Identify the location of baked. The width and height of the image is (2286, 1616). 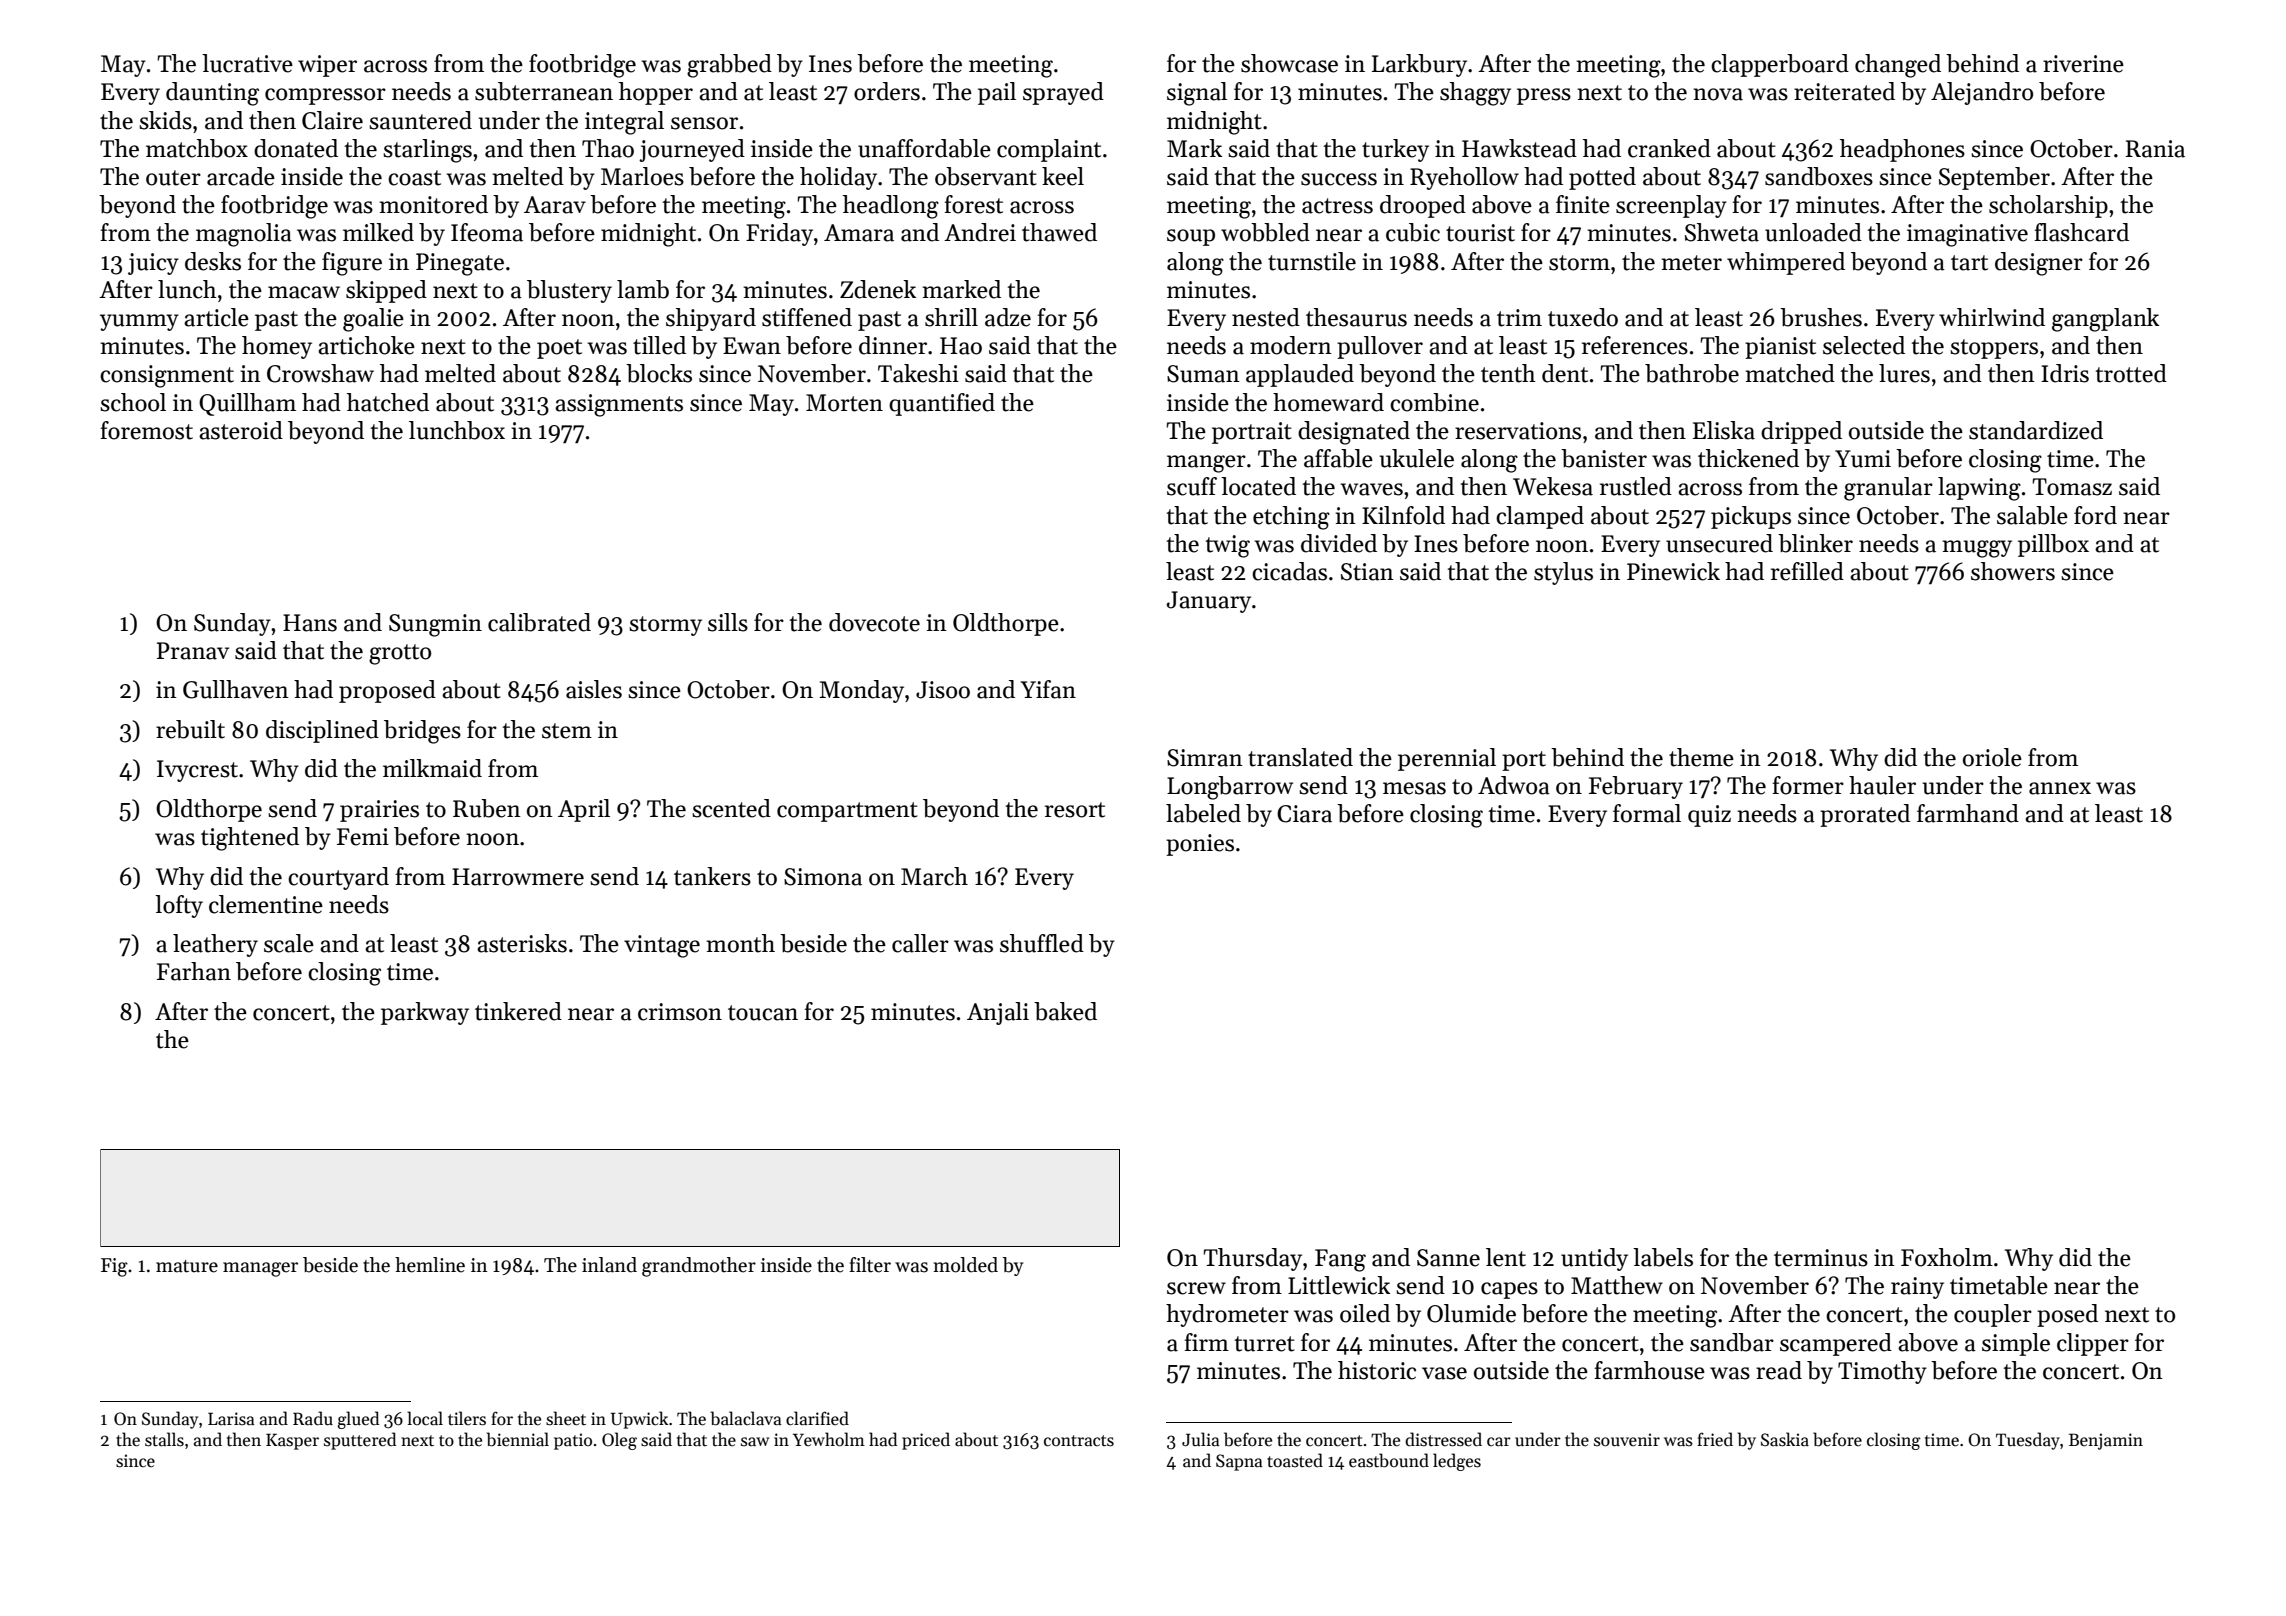
(1065, 1011).
